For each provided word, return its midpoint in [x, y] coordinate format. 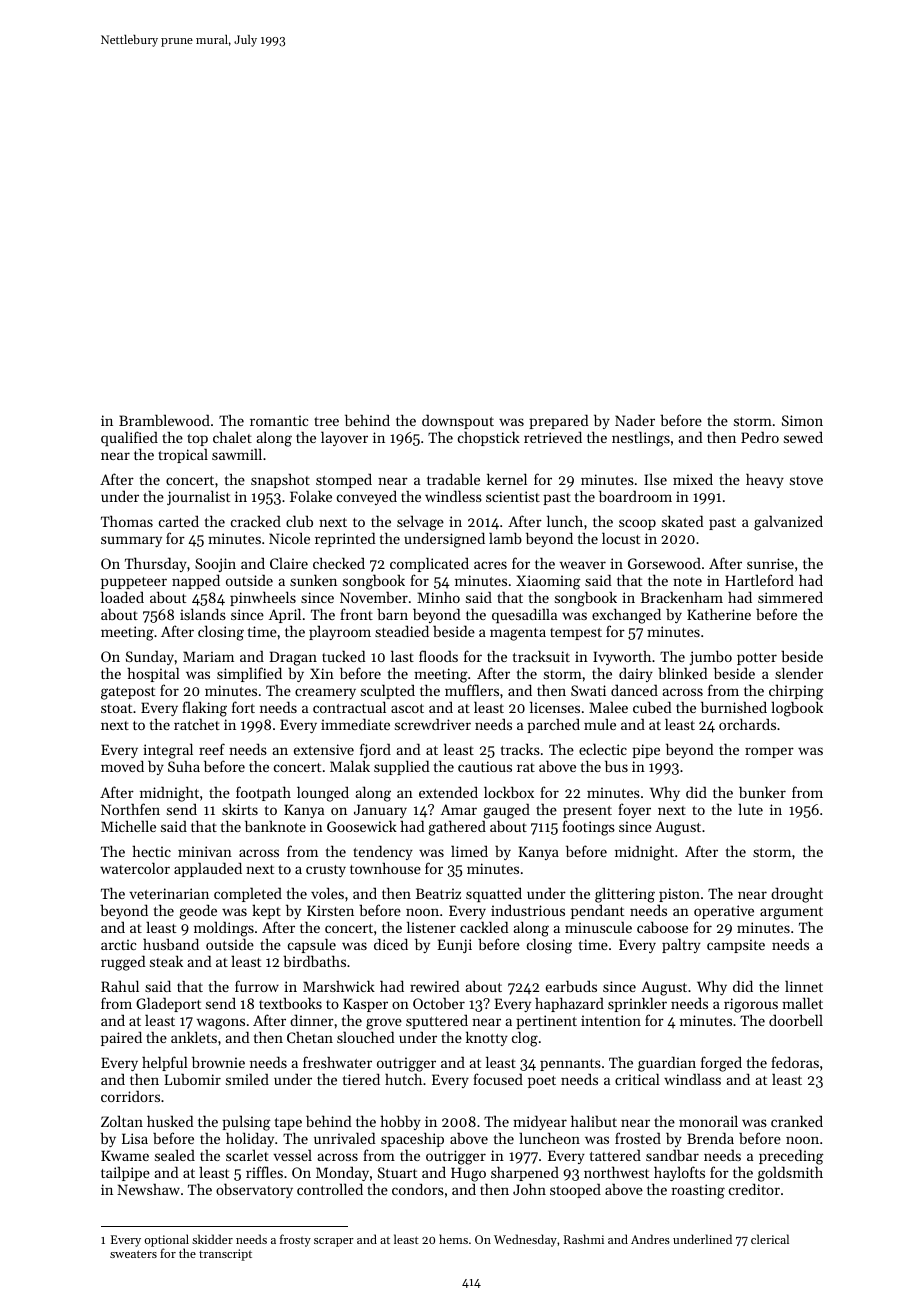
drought [797, 895]
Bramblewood [164, 420]
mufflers [472, 690]
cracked [256, 521]
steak [166, 961]
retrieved [553, 437]
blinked [683, 673]
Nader [635, 420]
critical [637, 1079]
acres [490, 565]
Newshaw [148, 1189]
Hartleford [759, 580]
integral [167, 752]
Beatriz [438, 893]
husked [170, 1121]
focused [498, 1079]
